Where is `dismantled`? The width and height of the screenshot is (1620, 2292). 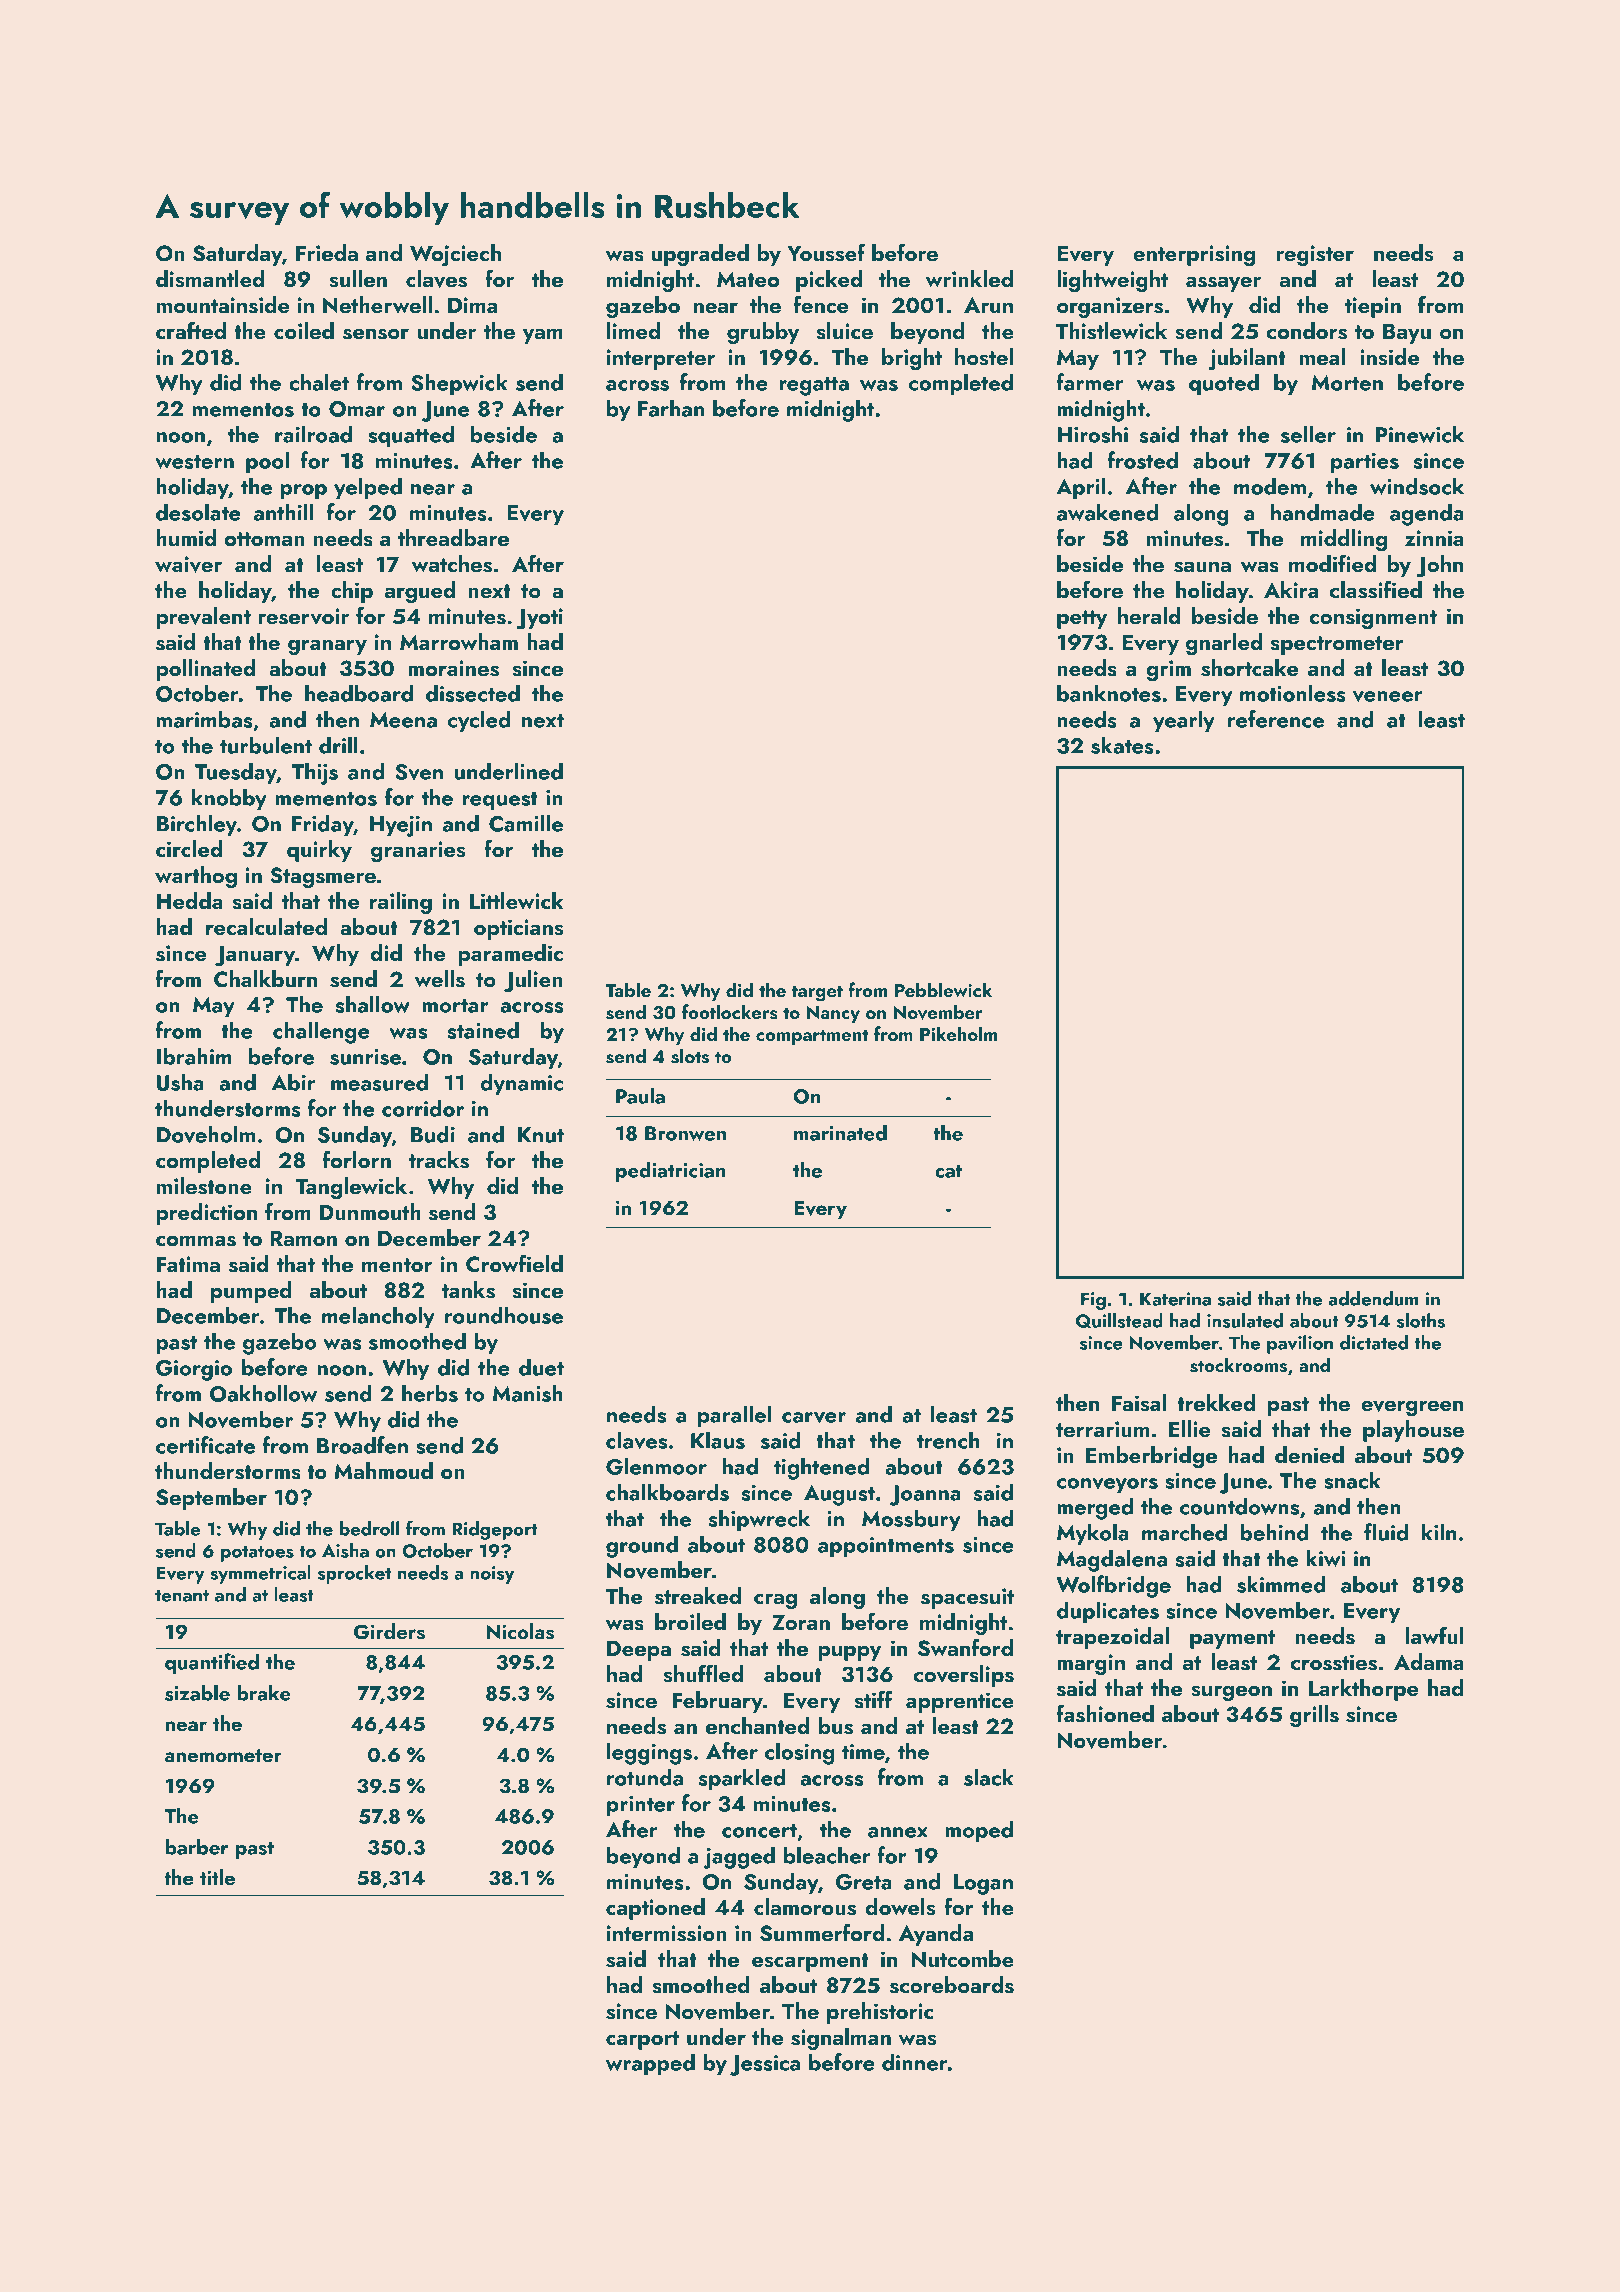
dismantled is located at coordinates (210, 279).
